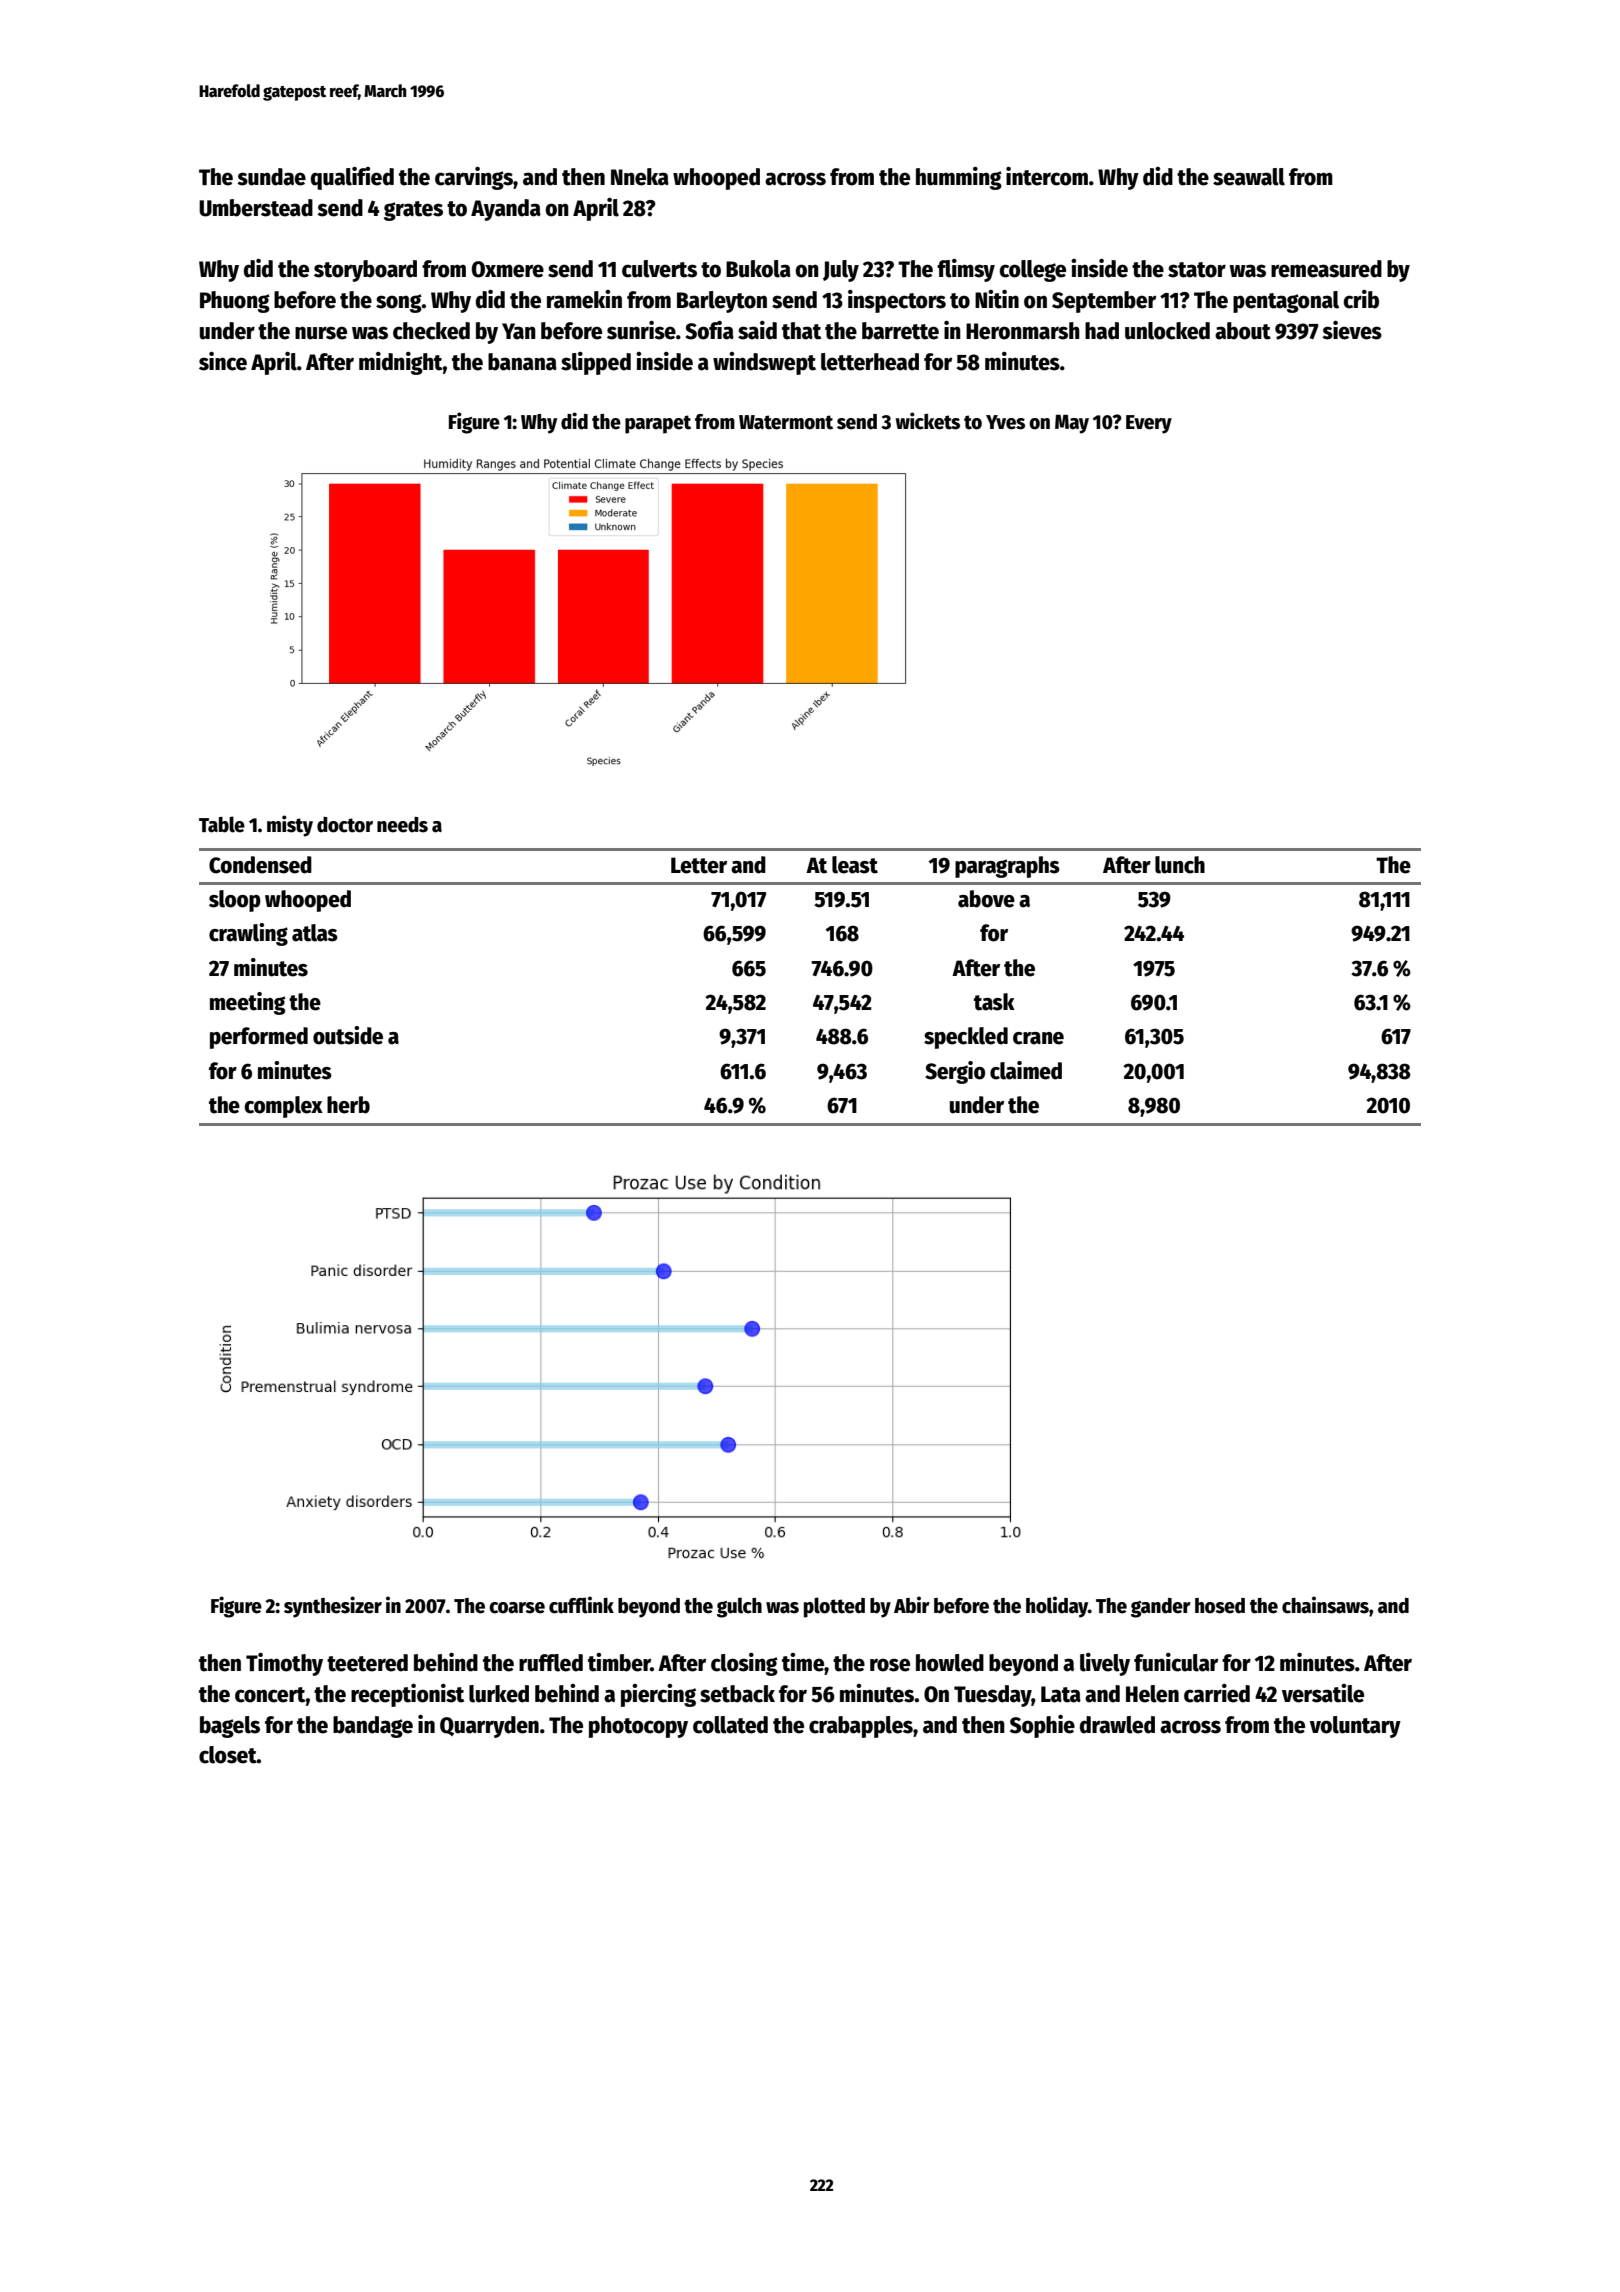 This page has width=1620, height=2292. What do you see at coordinates (1149, 424) in the page?
I see `Every` at bounding box center [1149, 424].
